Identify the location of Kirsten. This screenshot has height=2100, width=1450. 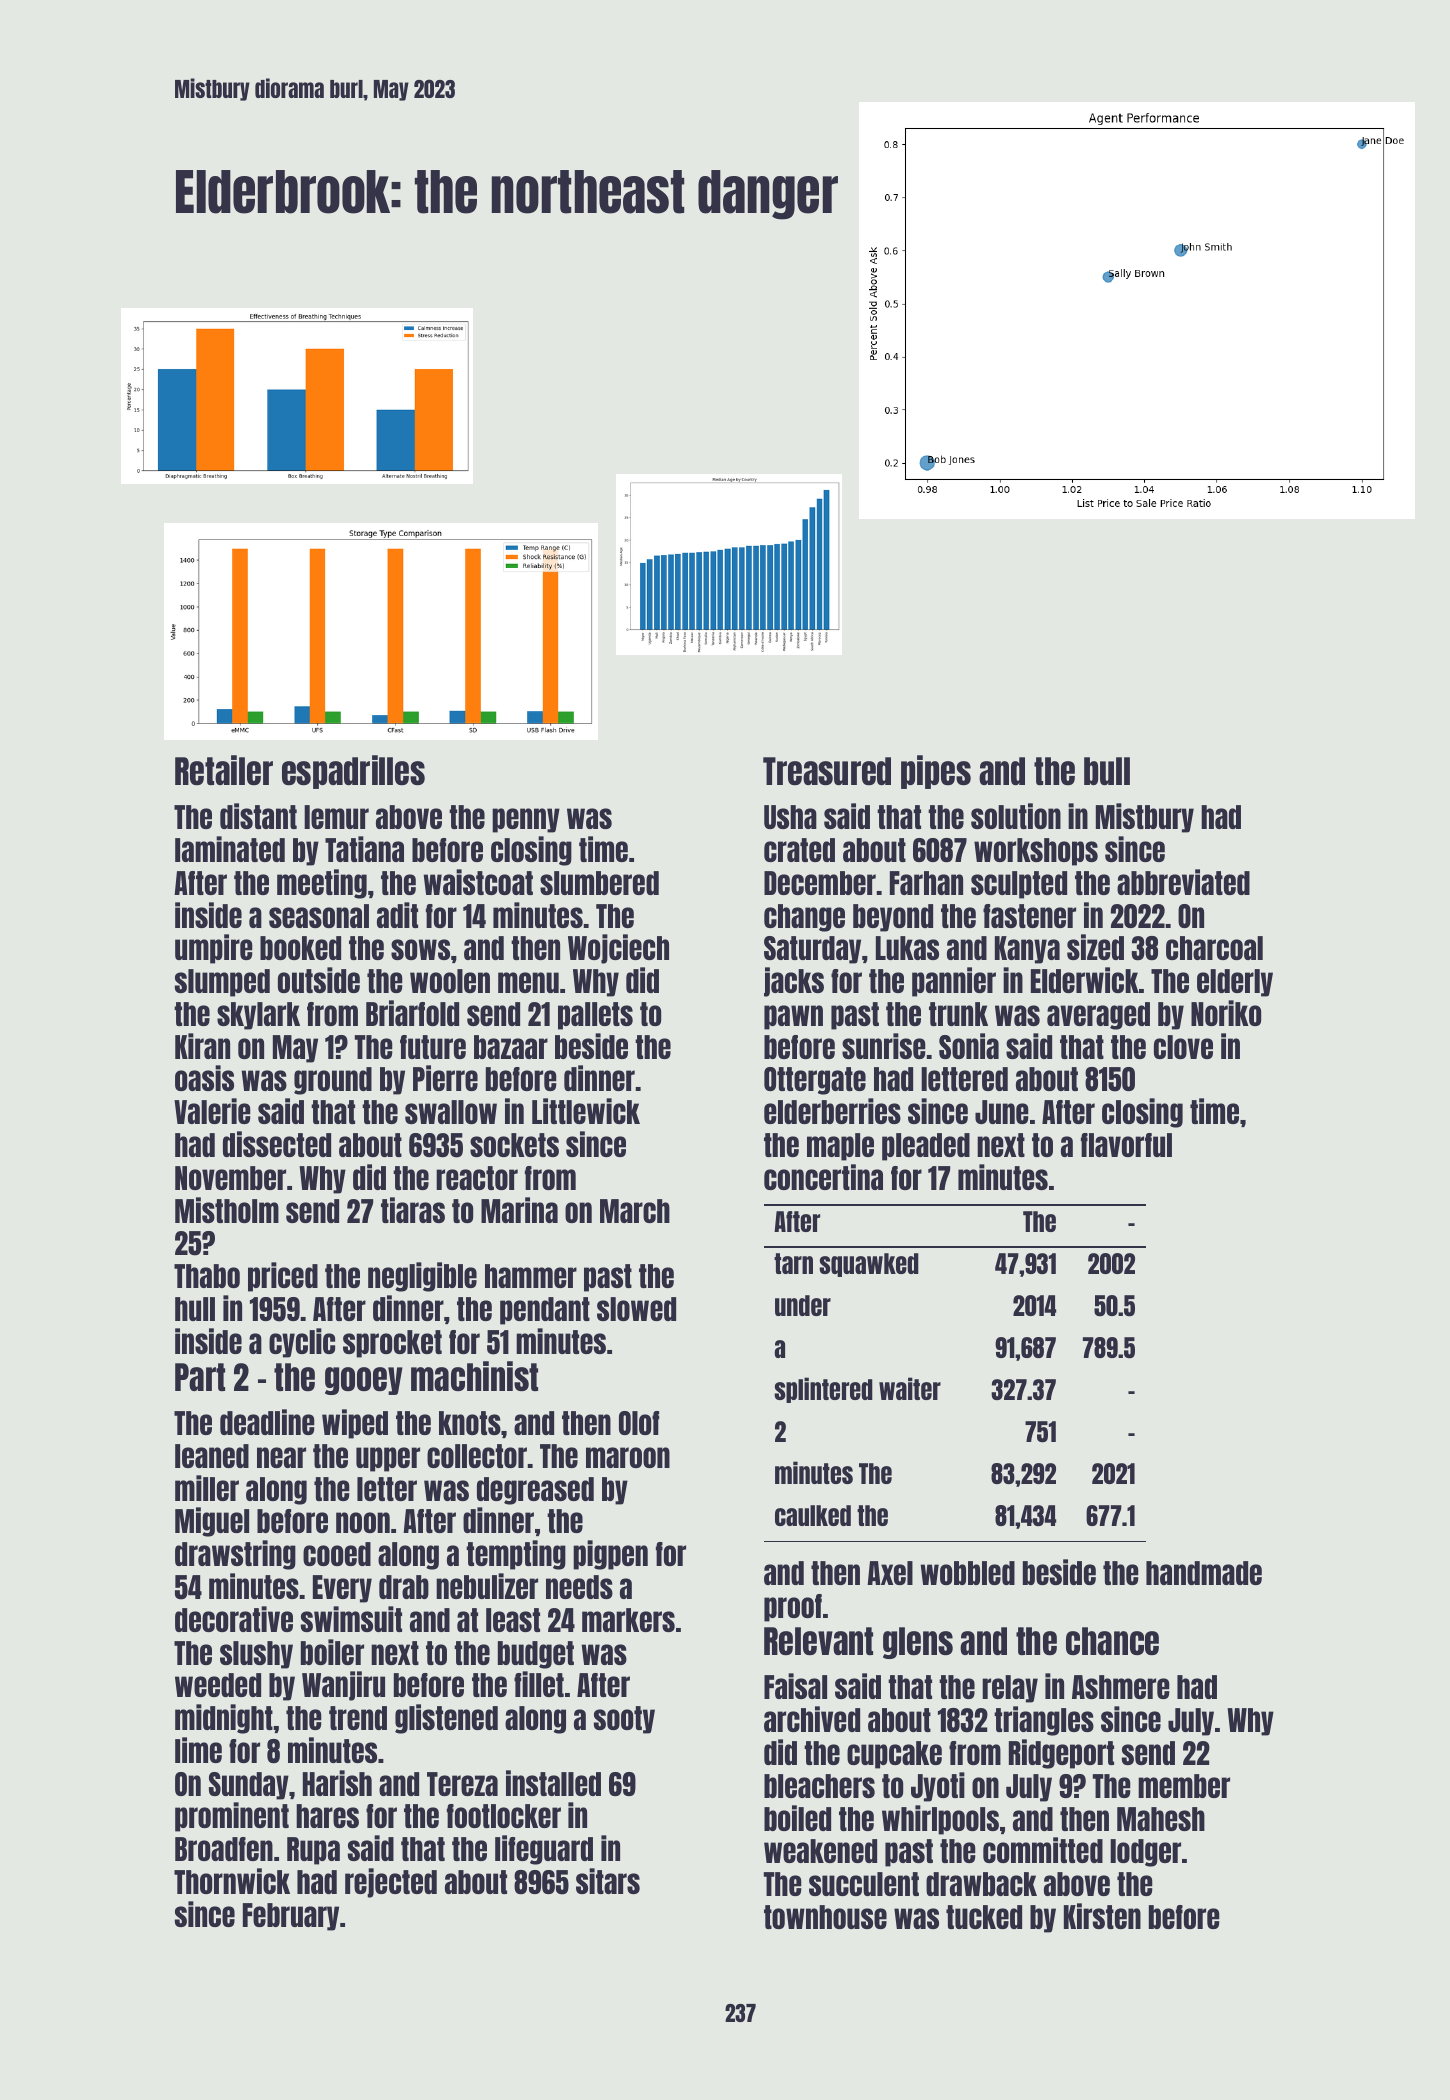
(1102, 1916).
